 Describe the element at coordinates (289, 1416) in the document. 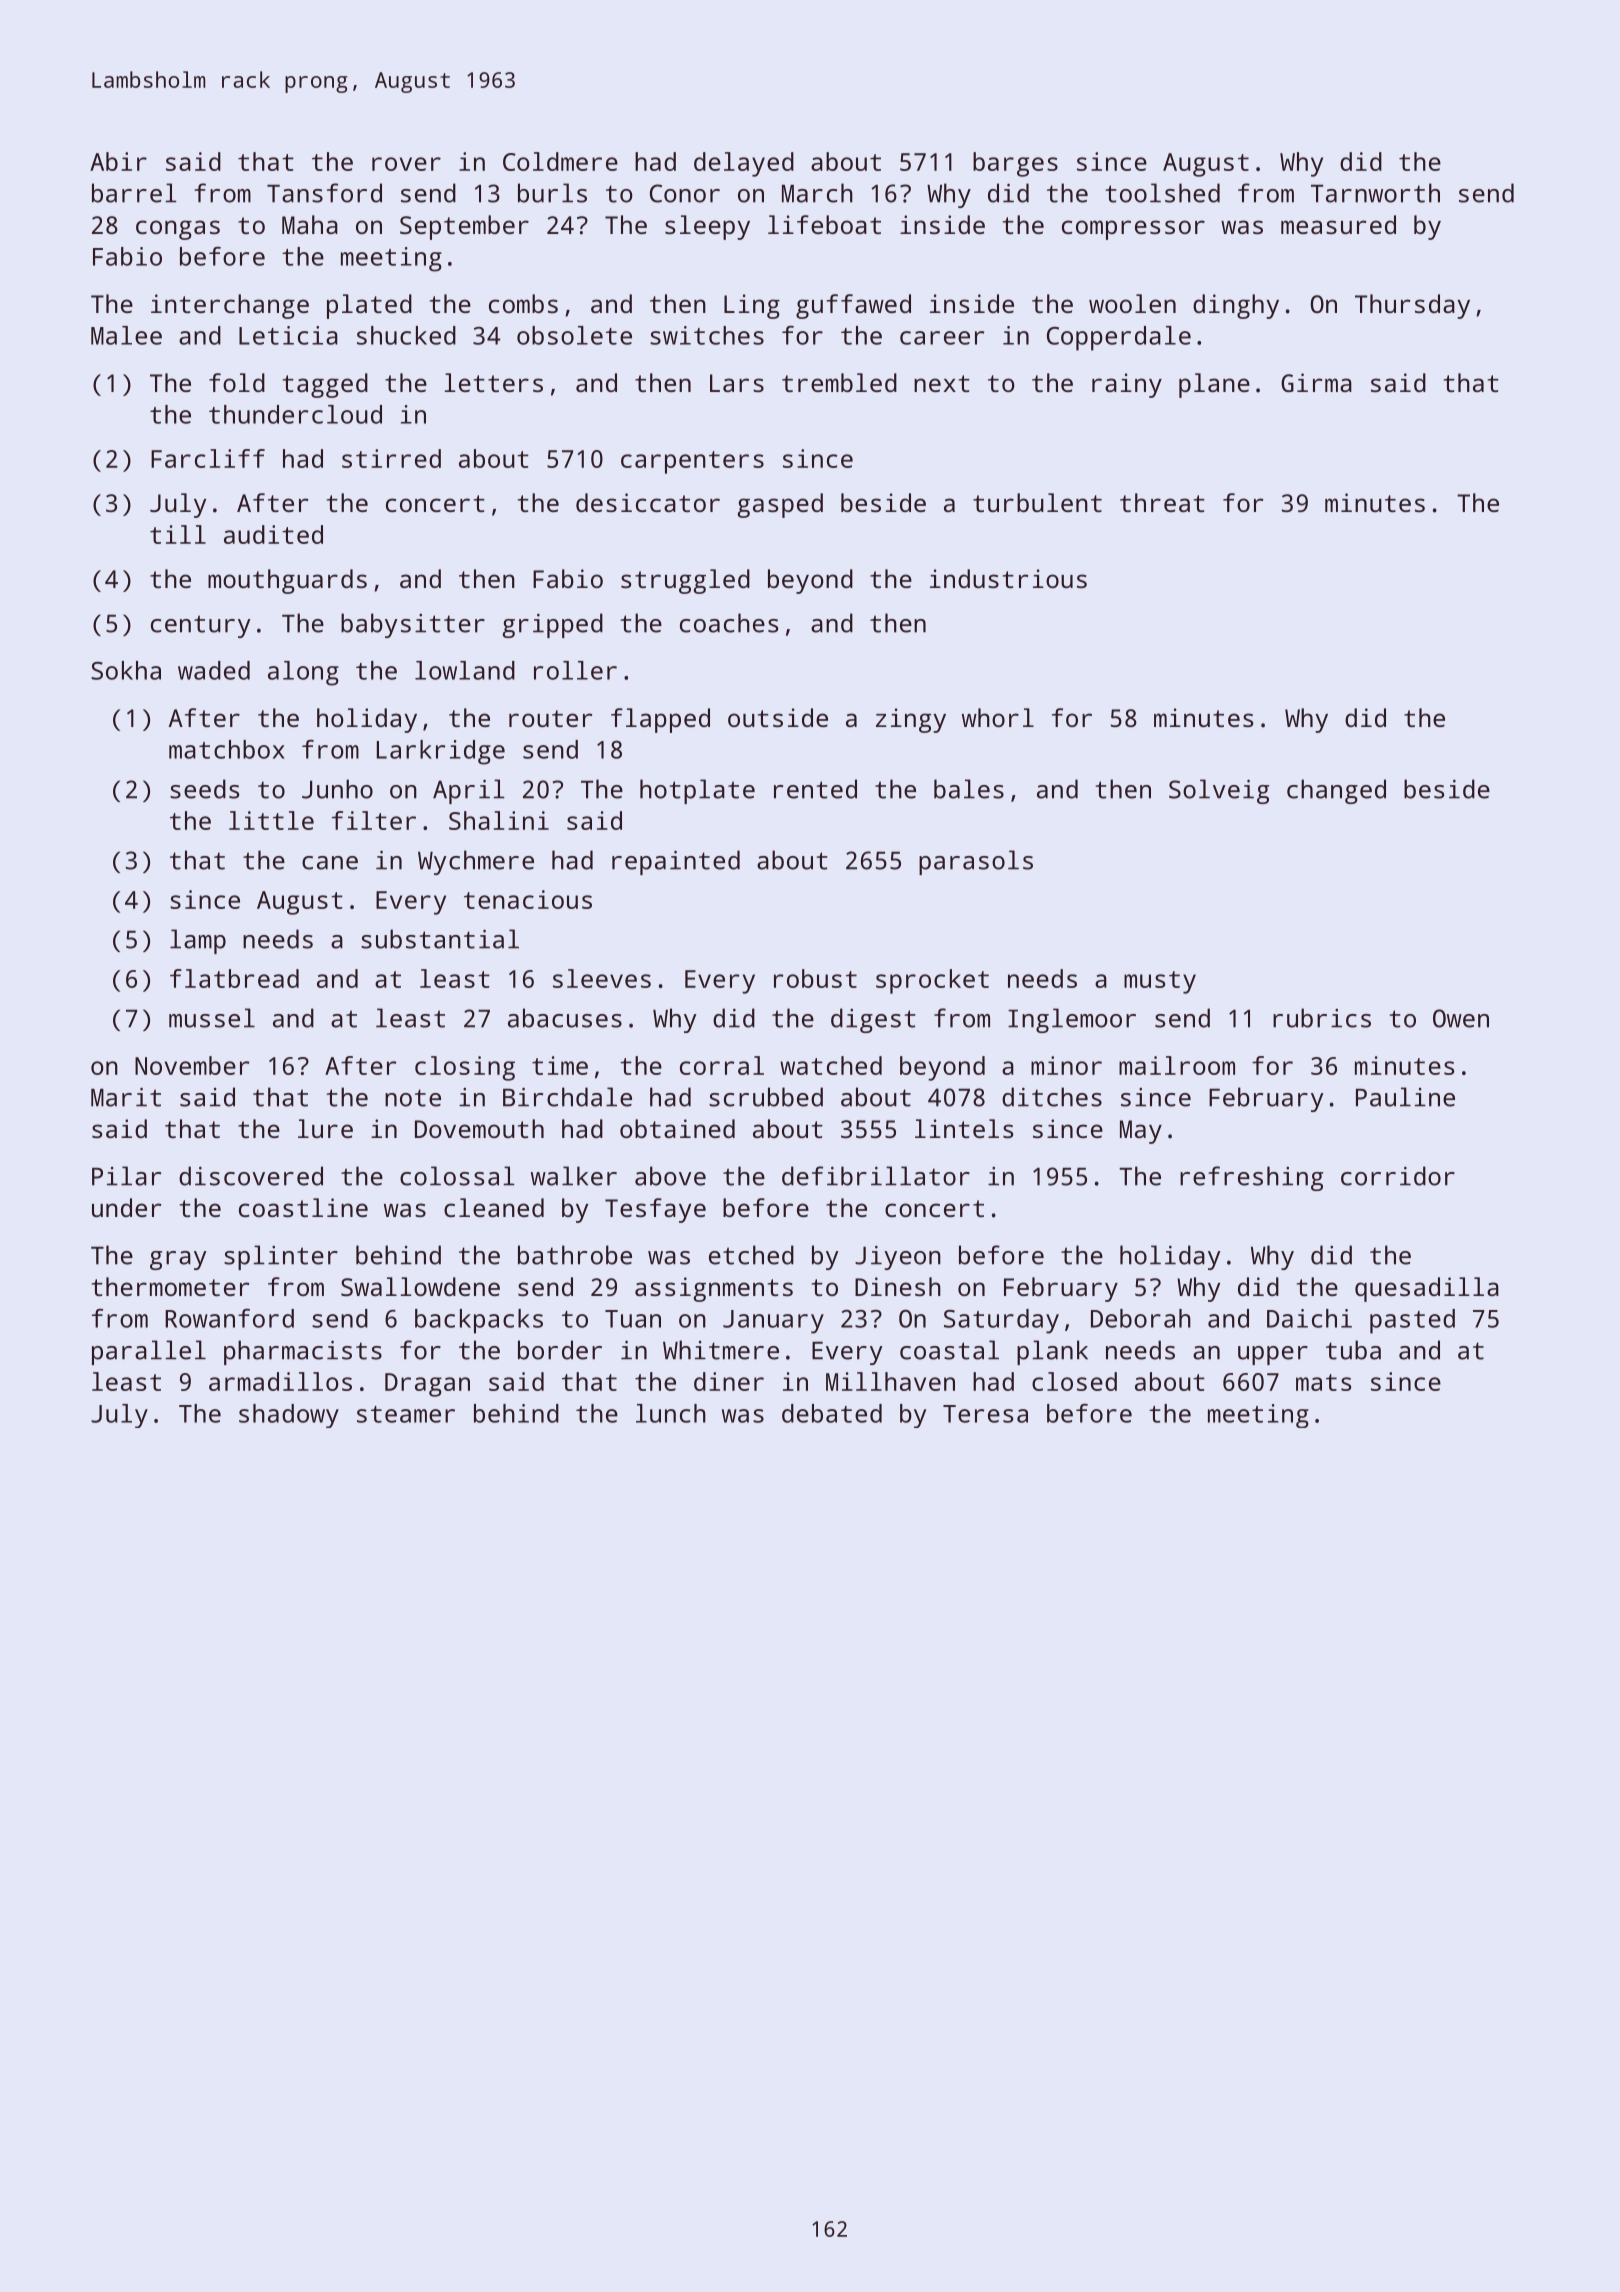

I see `shadowy` at that location.
